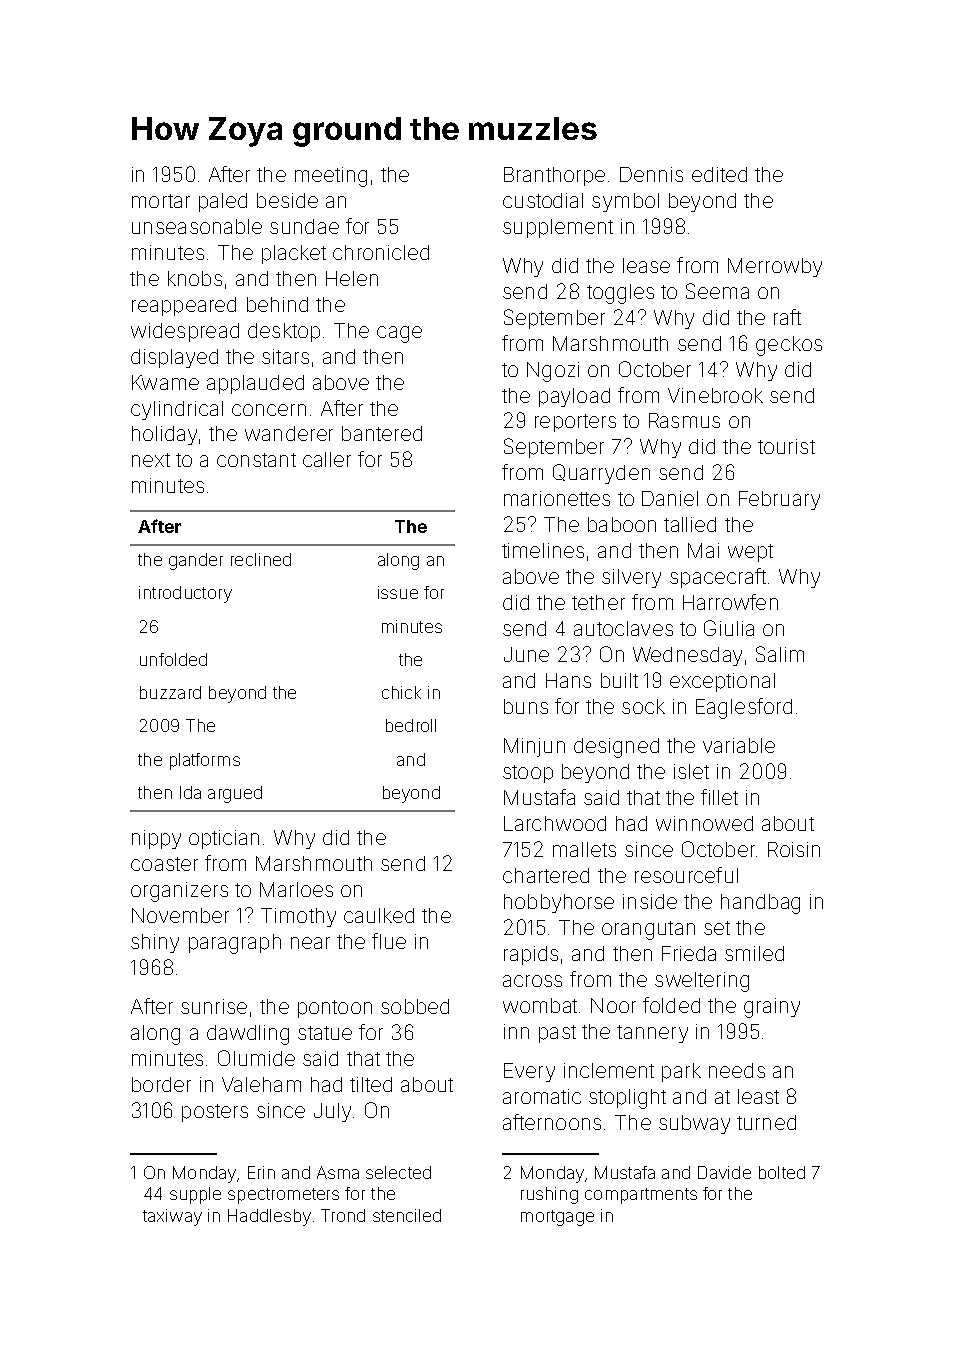  What do you see at coordinates (205, 761) in the screenshot?
I see `platforms` at bounding box center [205, 761].
